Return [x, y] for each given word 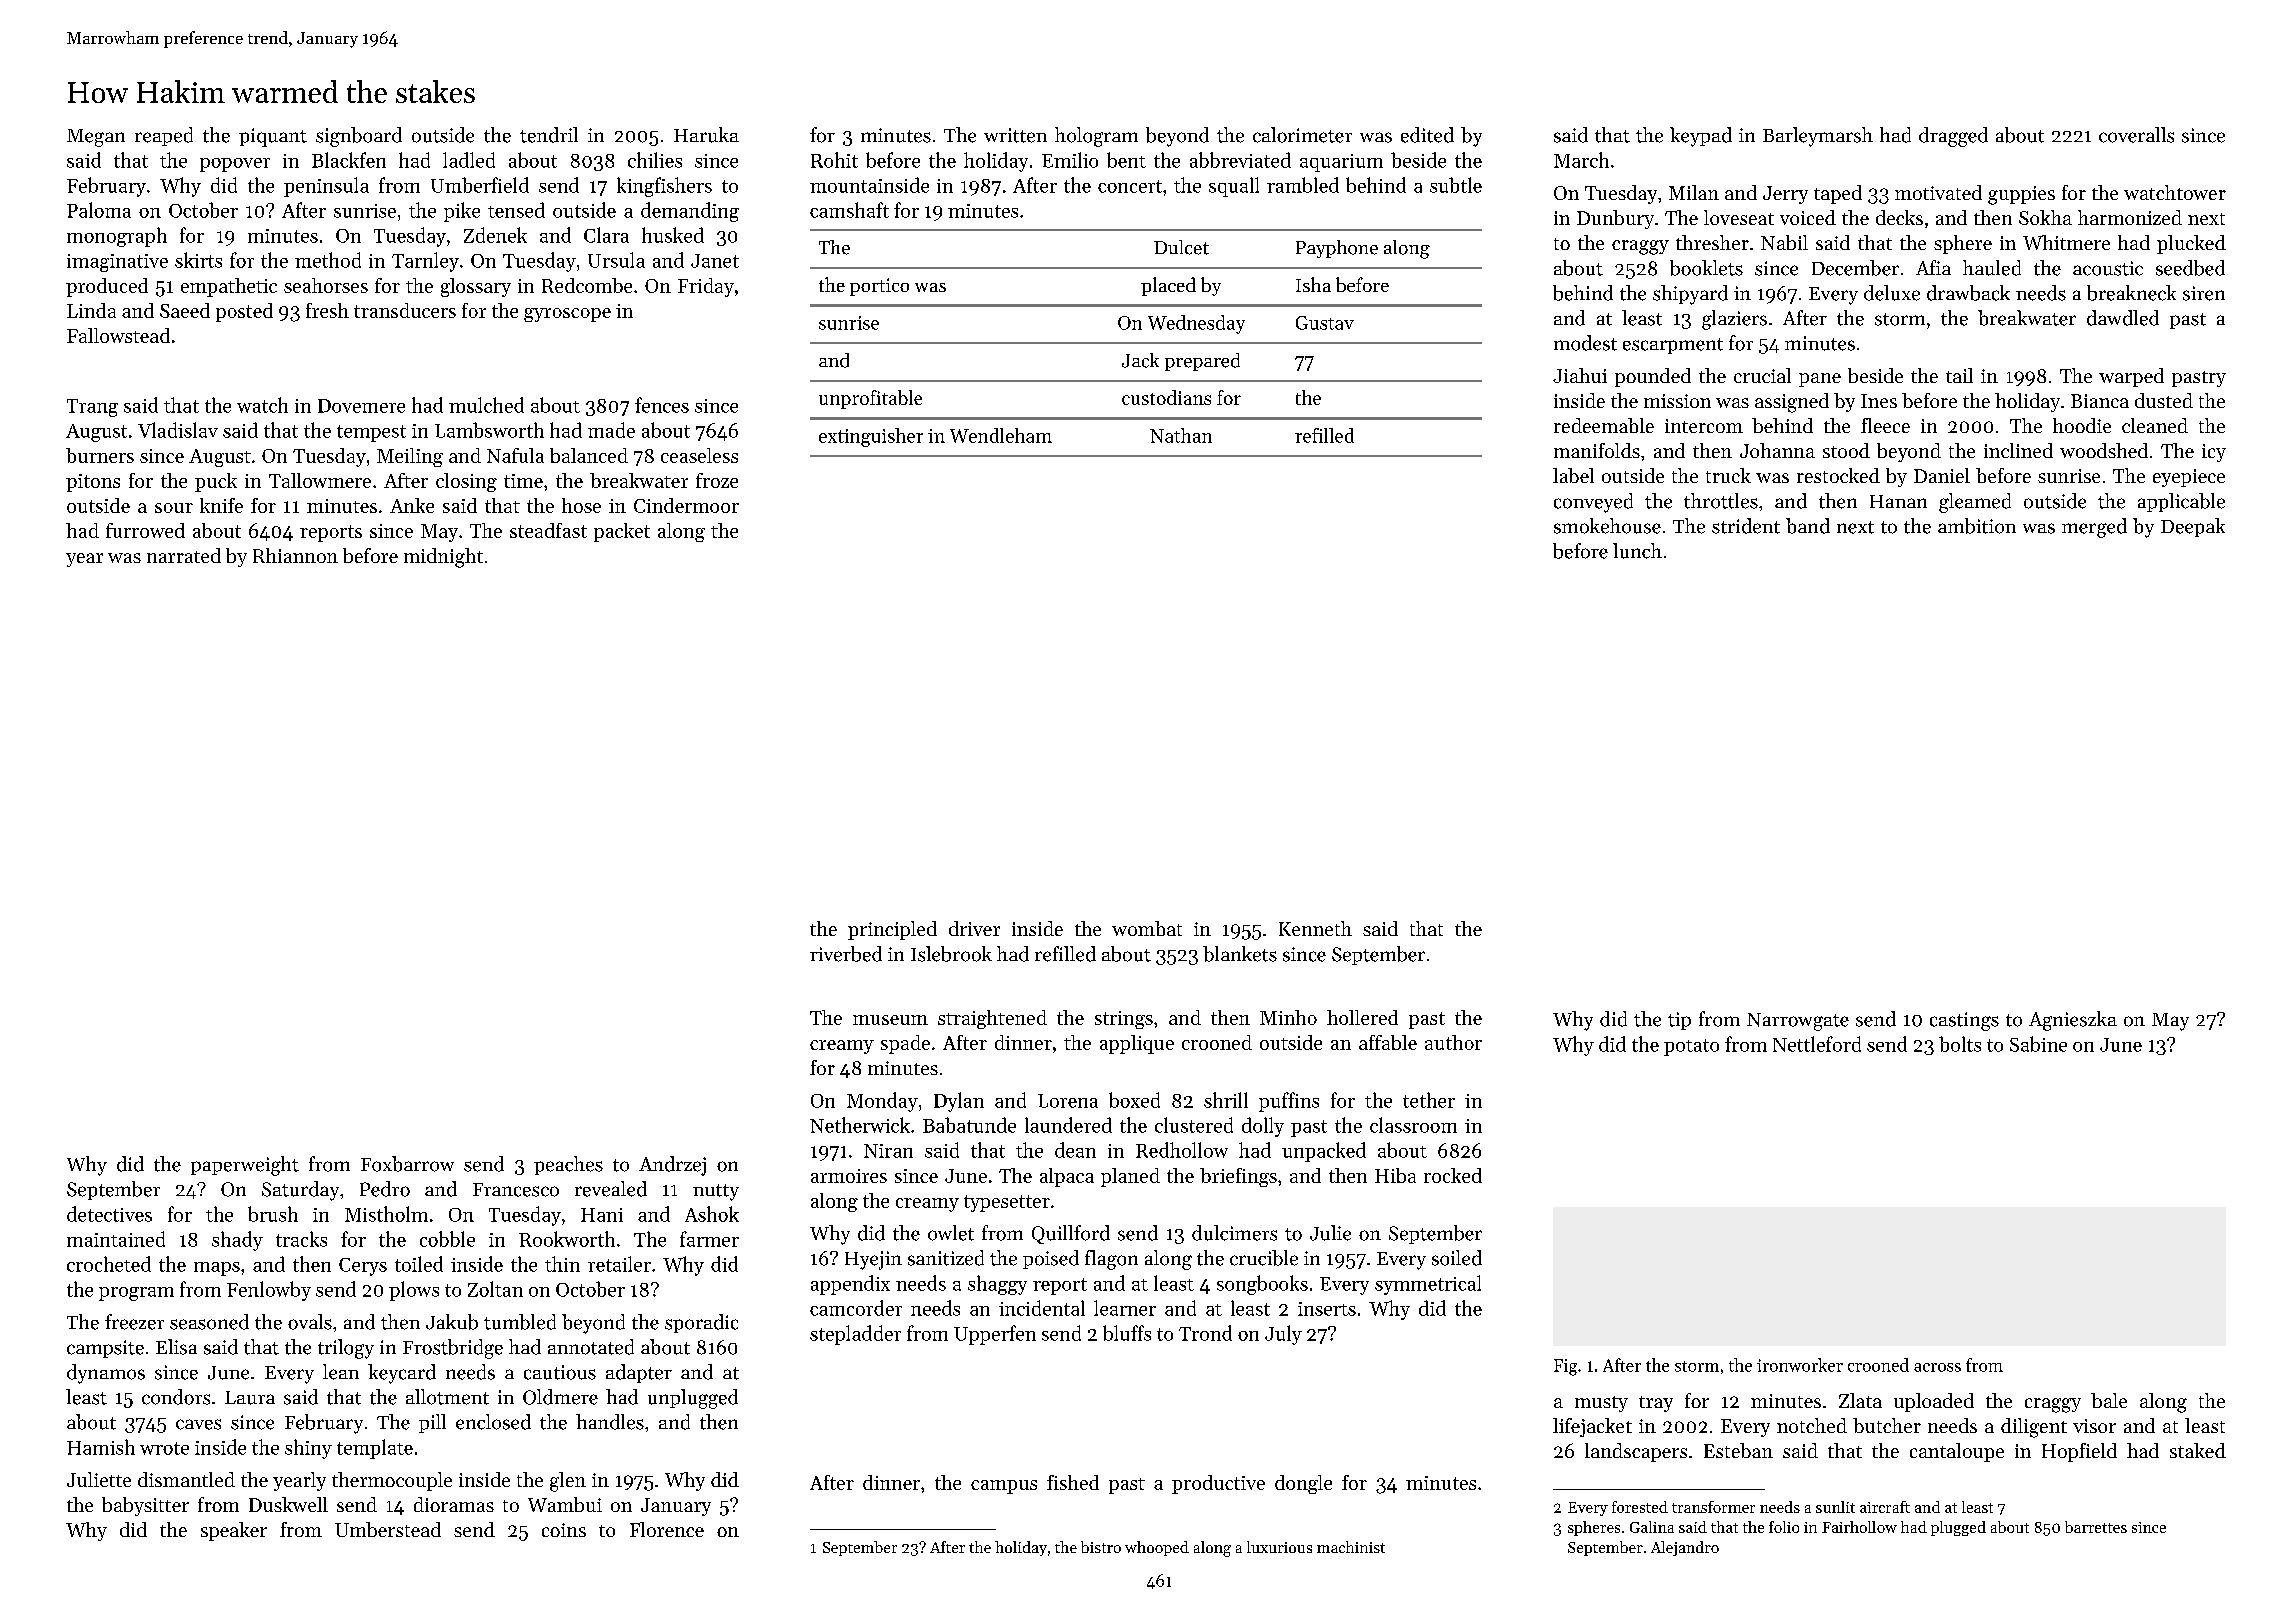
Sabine [2038, 1044]
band [1808, 526]
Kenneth [1315, 928]
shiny [308, 1449]
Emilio [1070, 160]
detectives [109, 1214]
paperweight [245, 1166]
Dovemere [361, 406]
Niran [888, 1151]
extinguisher [871, 437]
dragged [1953, 137]
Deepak [2193, 527]
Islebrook [951, 954]
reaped [164, 136]
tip [1679, 1021]
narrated [184, 555]
